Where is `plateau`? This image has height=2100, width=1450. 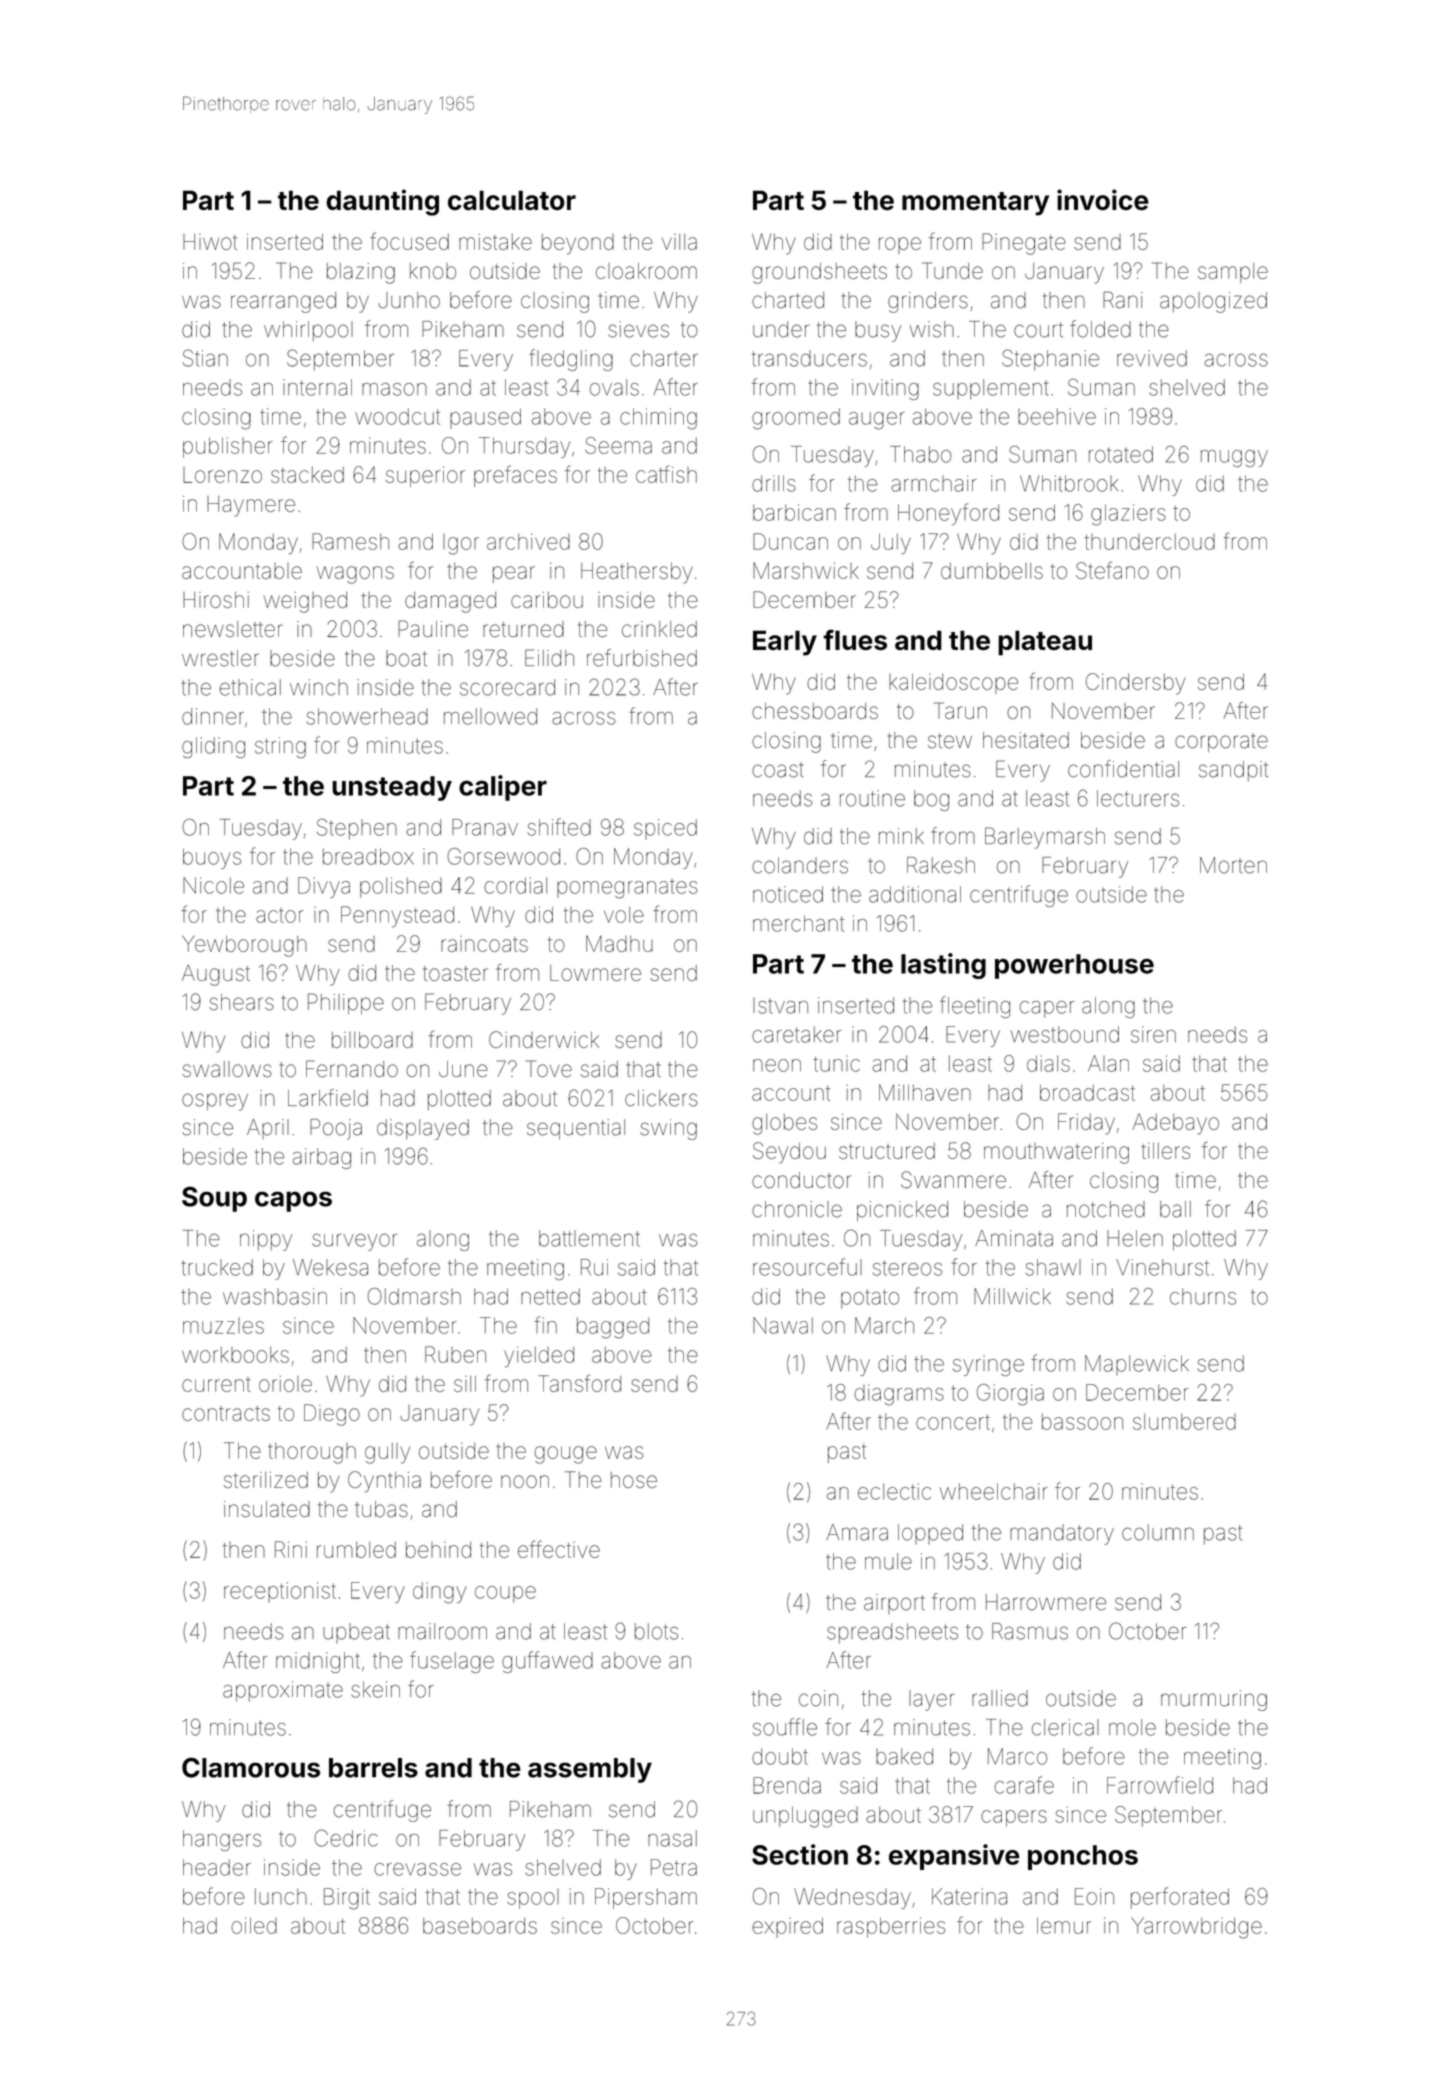
plateau is located at coordinates (1045, 643).
